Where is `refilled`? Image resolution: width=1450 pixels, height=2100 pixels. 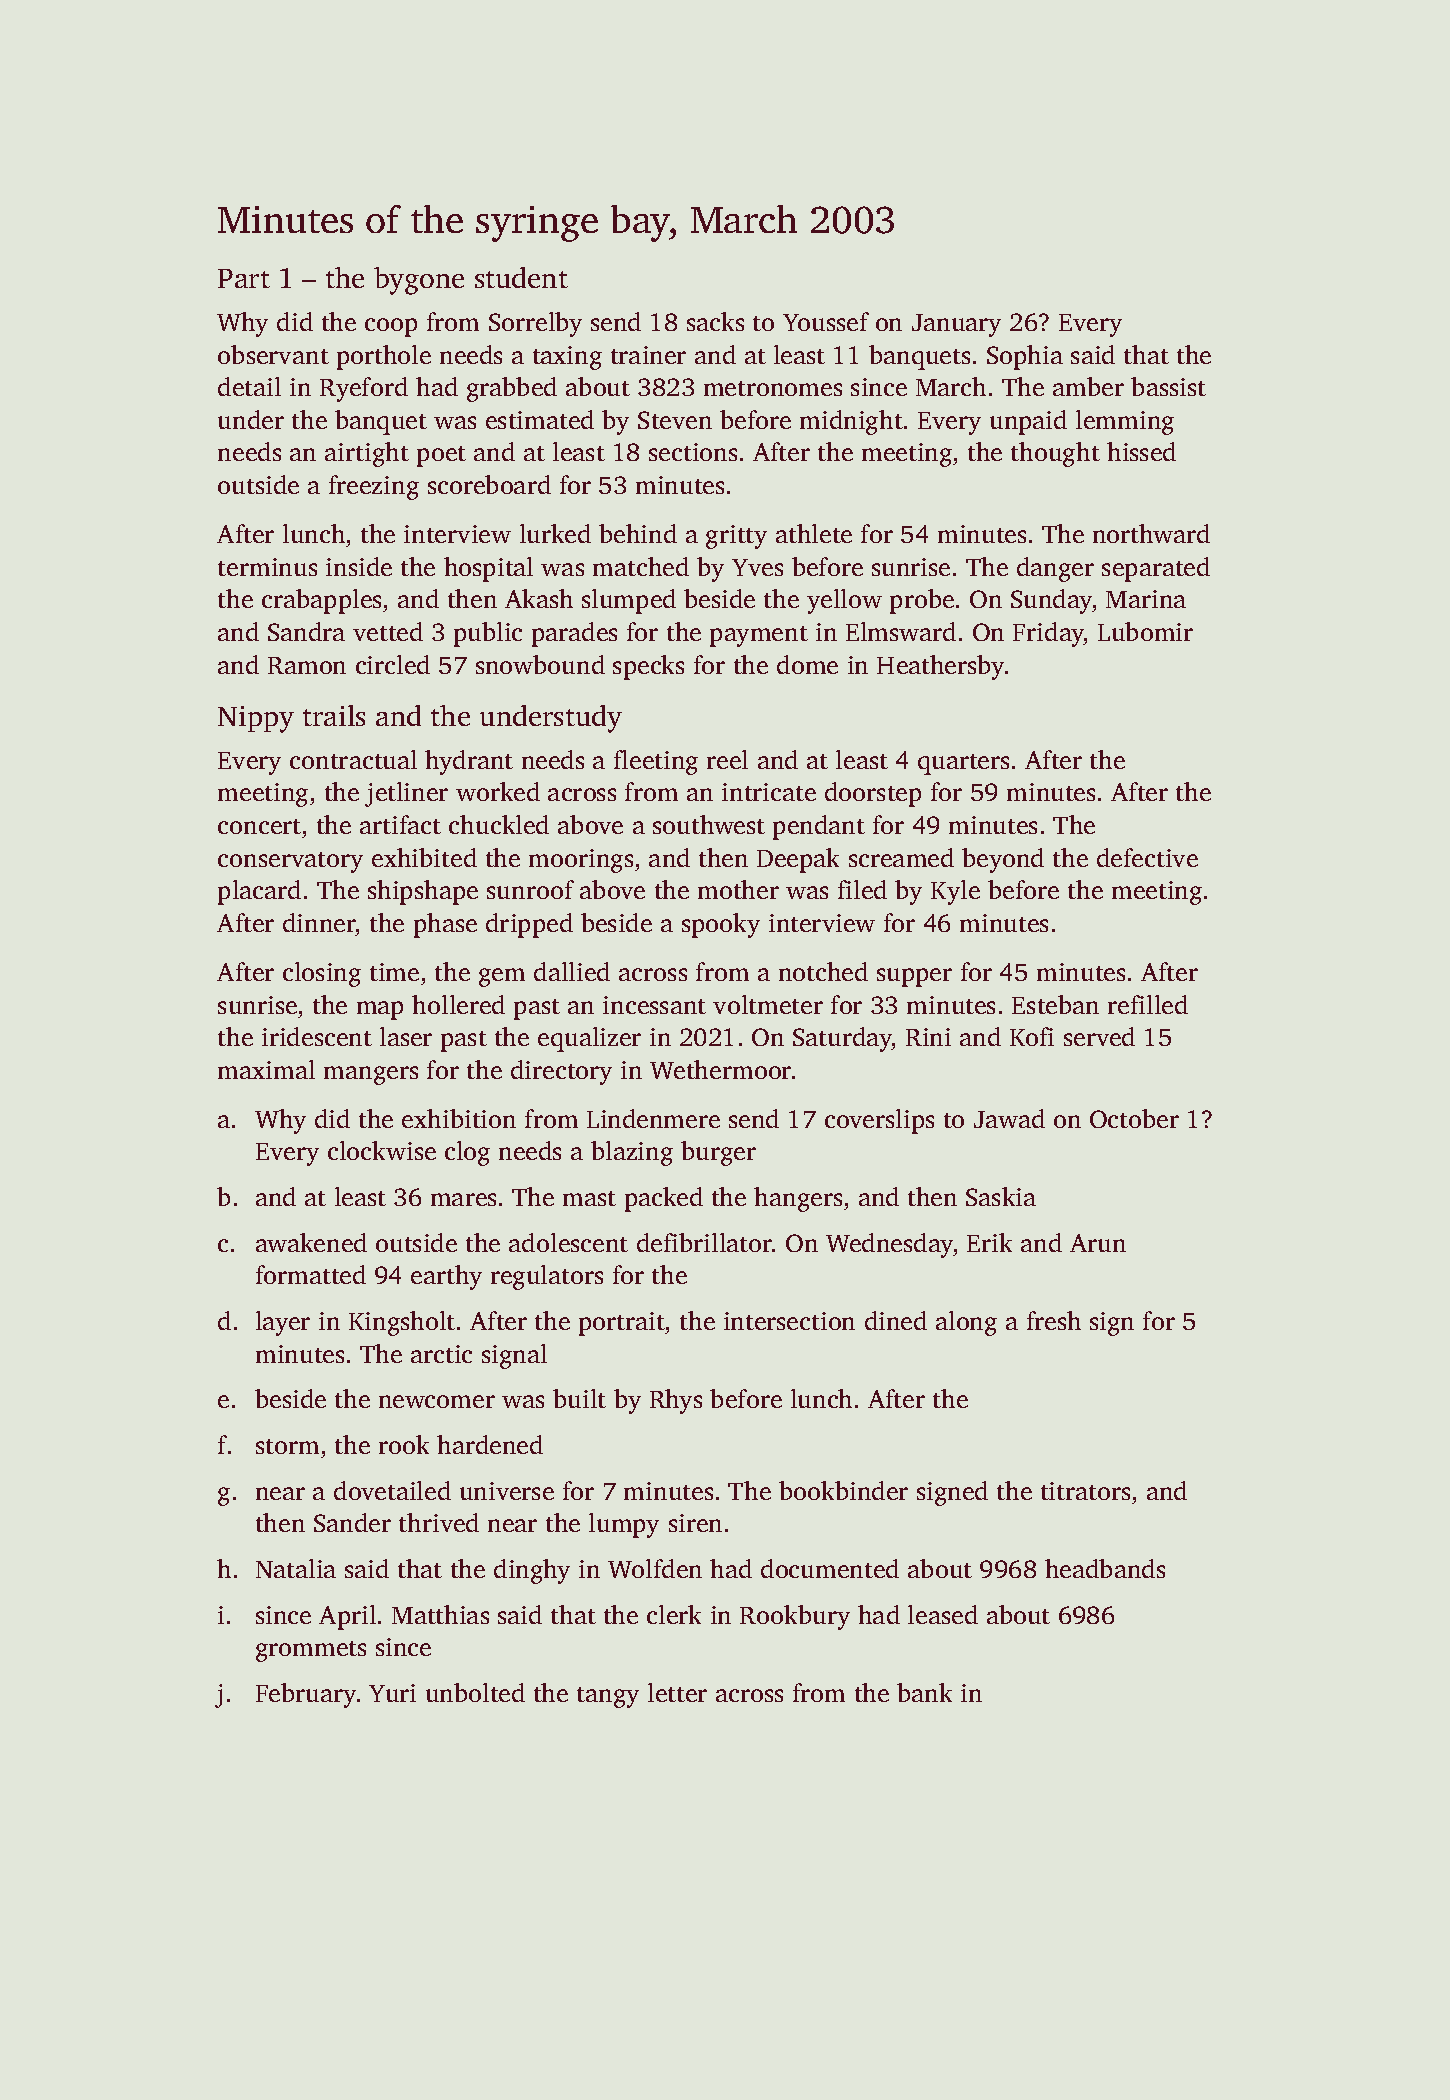 refilled is located at coordinates (1148, 1004).
